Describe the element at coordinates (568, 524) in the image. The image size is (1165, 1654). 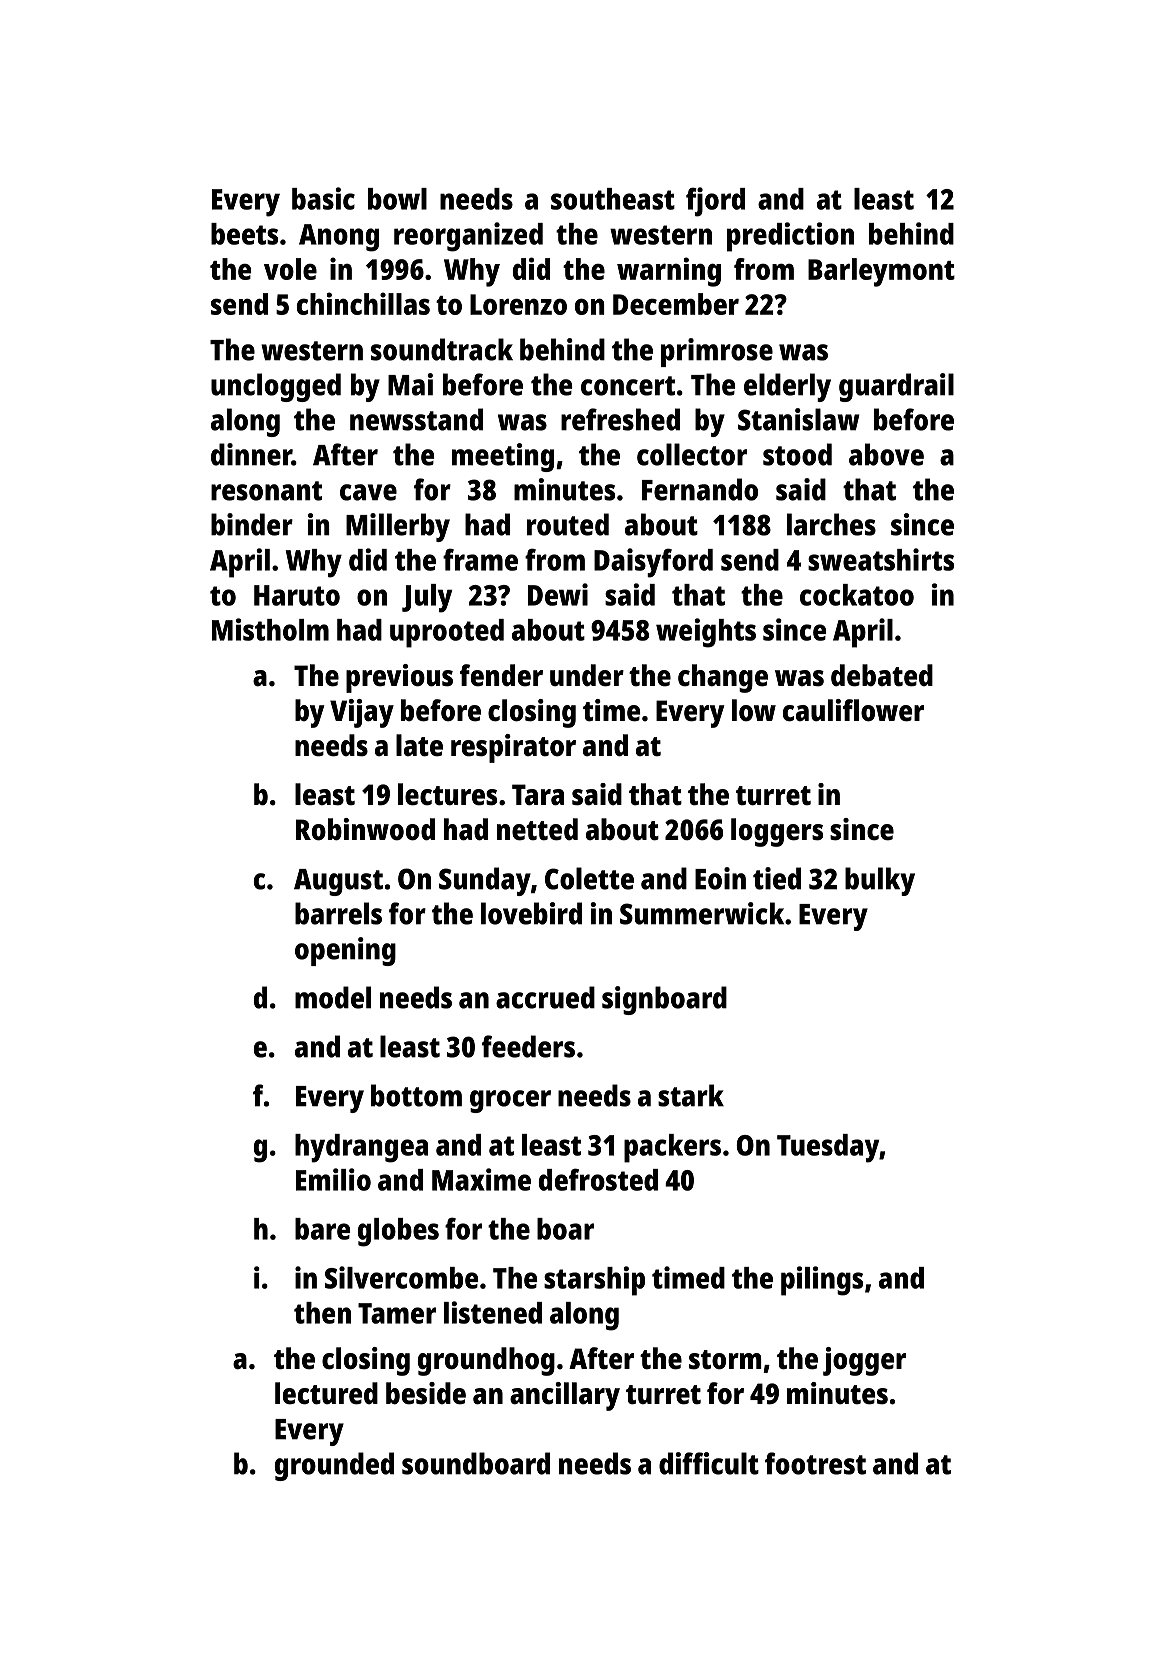
I see `routed` at that location.
